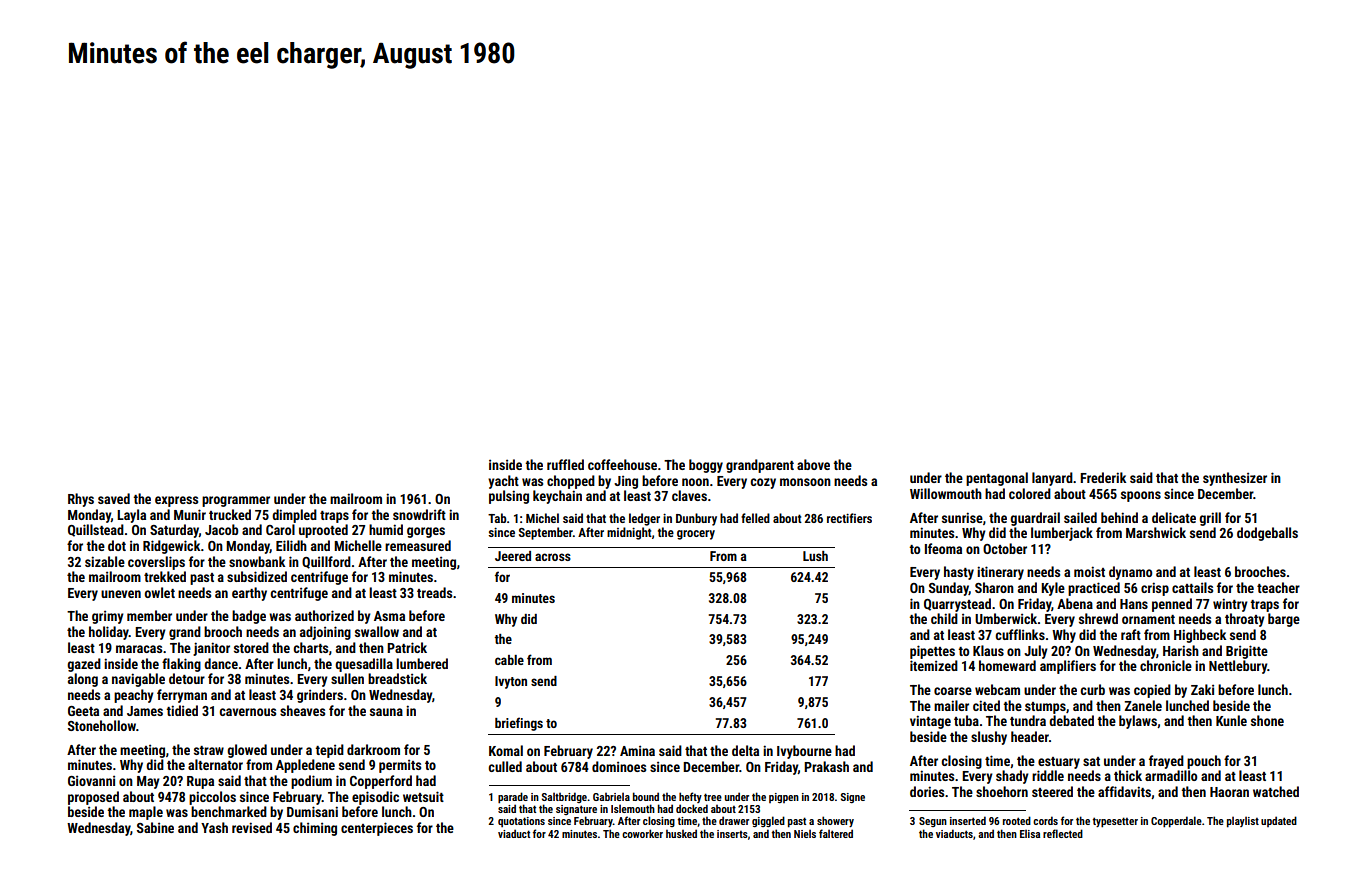 This page has width=1372, height=887. Describe the element at coordinates (373, 749) in the page. I see `darkroom` at that location.
